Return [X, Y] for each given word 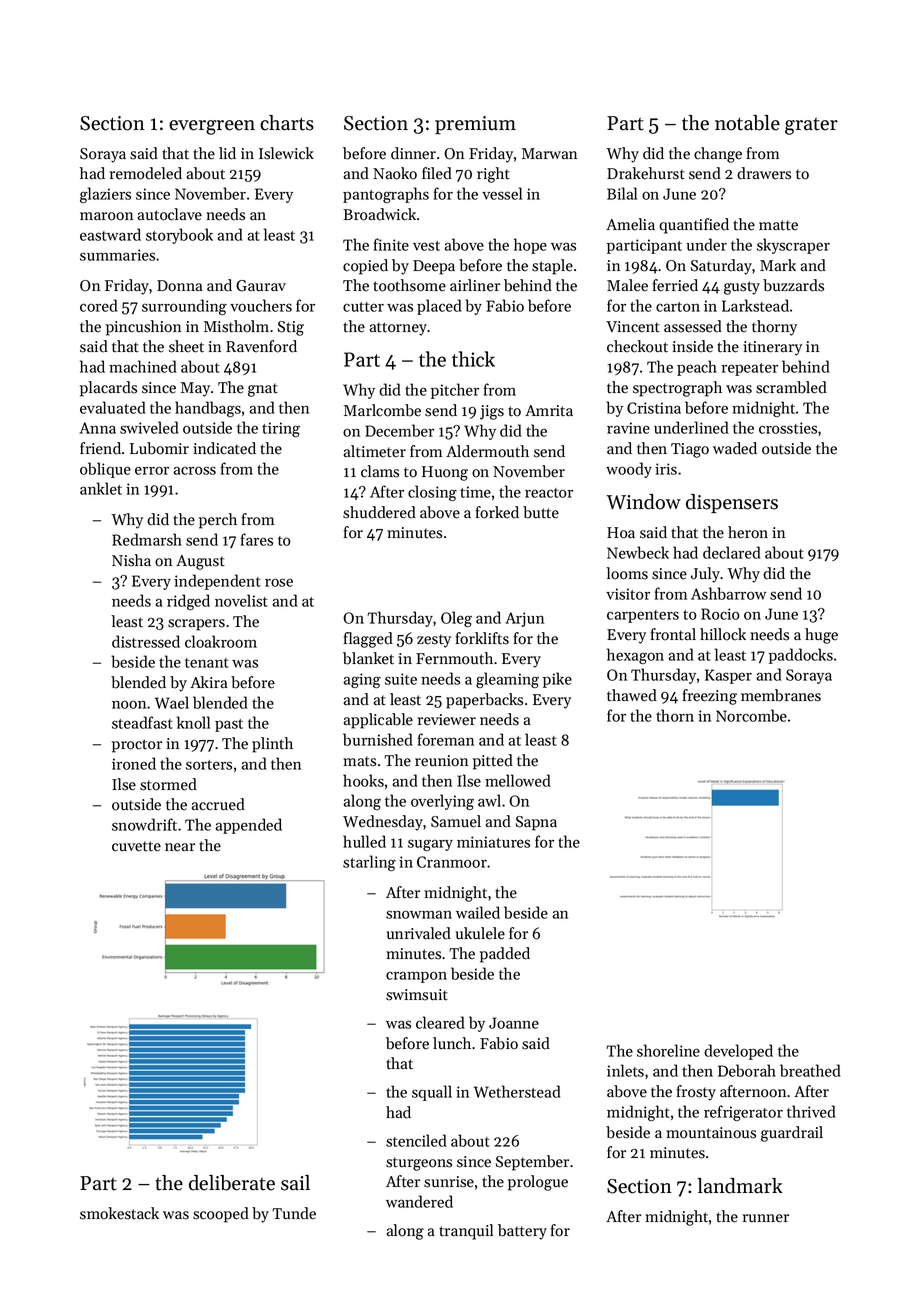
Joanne [514, 1023]
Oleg [456, 619]
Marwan [549, 153]
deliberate [232, 1183]
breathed [810, 1070]
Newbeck [638, 552]
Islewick [286, 153]
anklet [101, 488]
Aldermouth [487, 451]
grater [811, 126]
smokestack [119, 1213]
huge [821, 636]
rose [279, 582]
